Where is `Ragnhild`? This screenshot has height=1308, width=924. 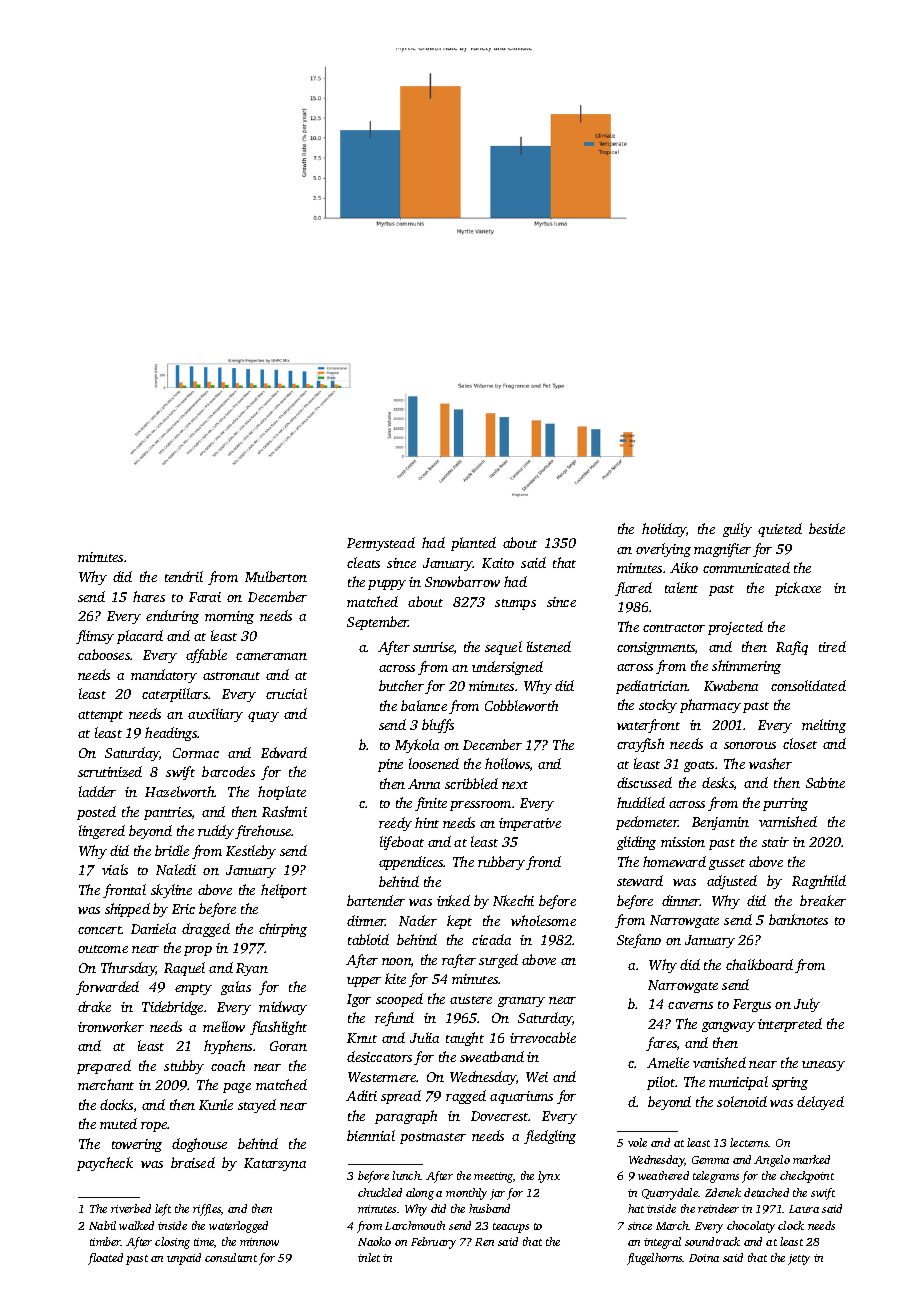 Ragnhild is located at coordinates (819, 882).
